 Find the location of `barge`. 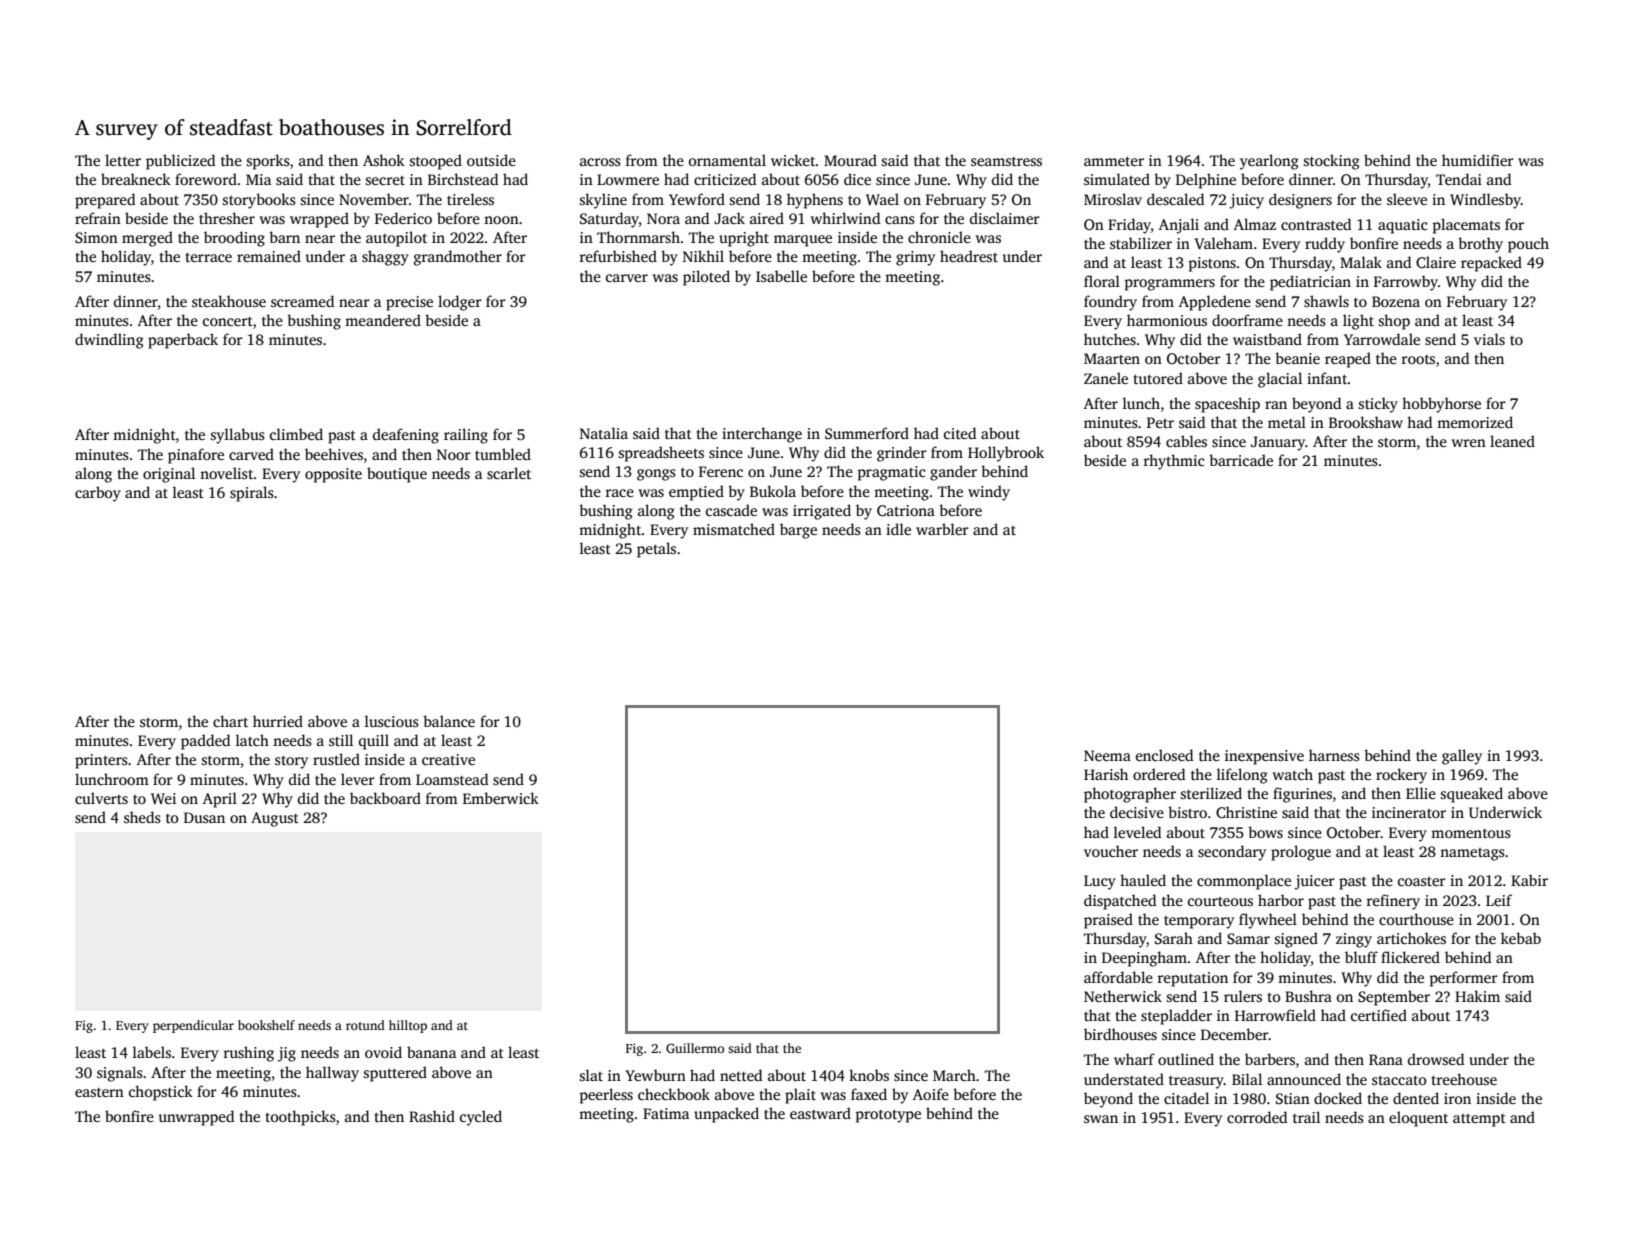

barge is located at coordinates (798, 531).
